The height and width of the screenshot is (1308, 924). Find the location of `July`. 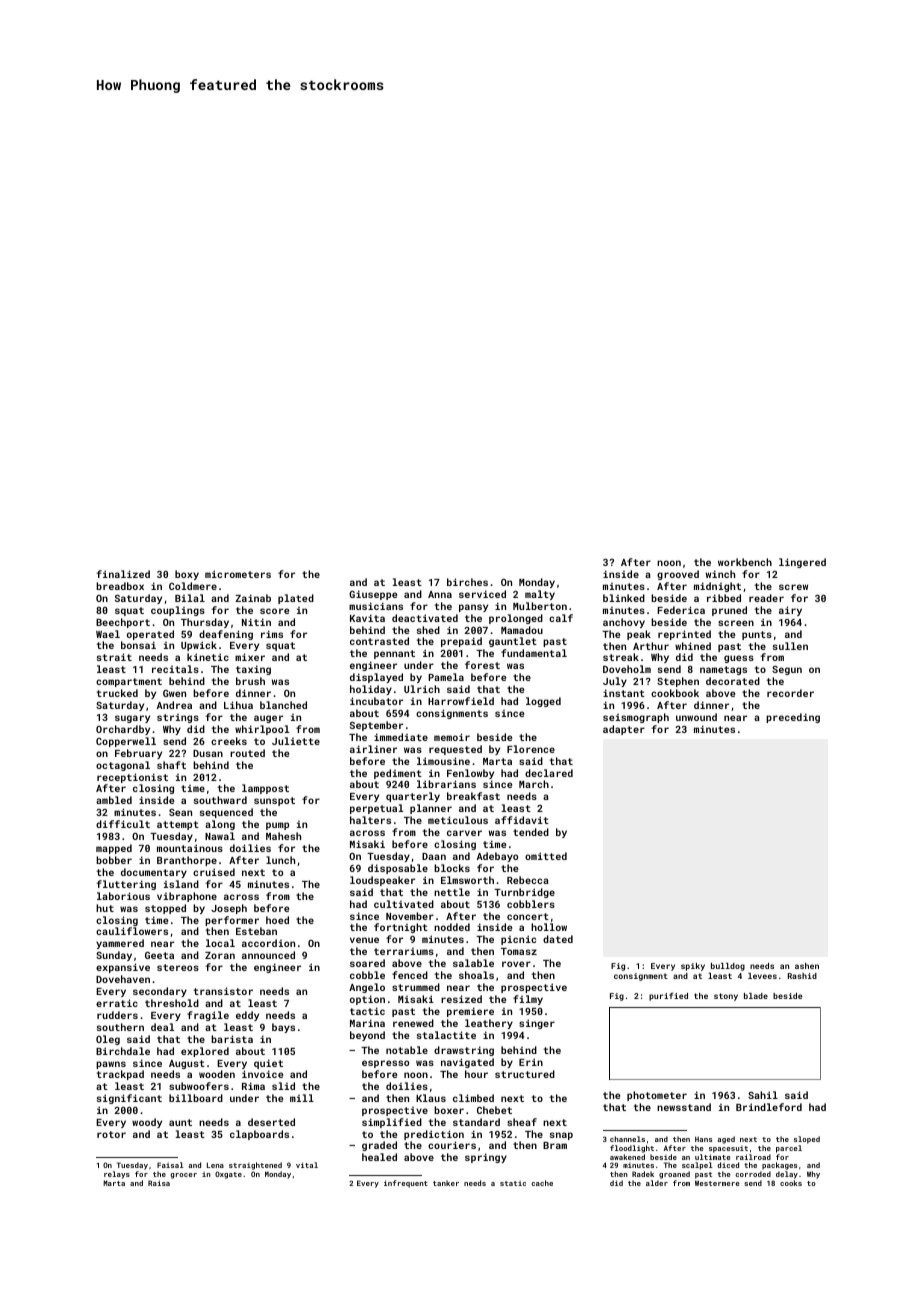

July is located at coordinates (615, 682).
